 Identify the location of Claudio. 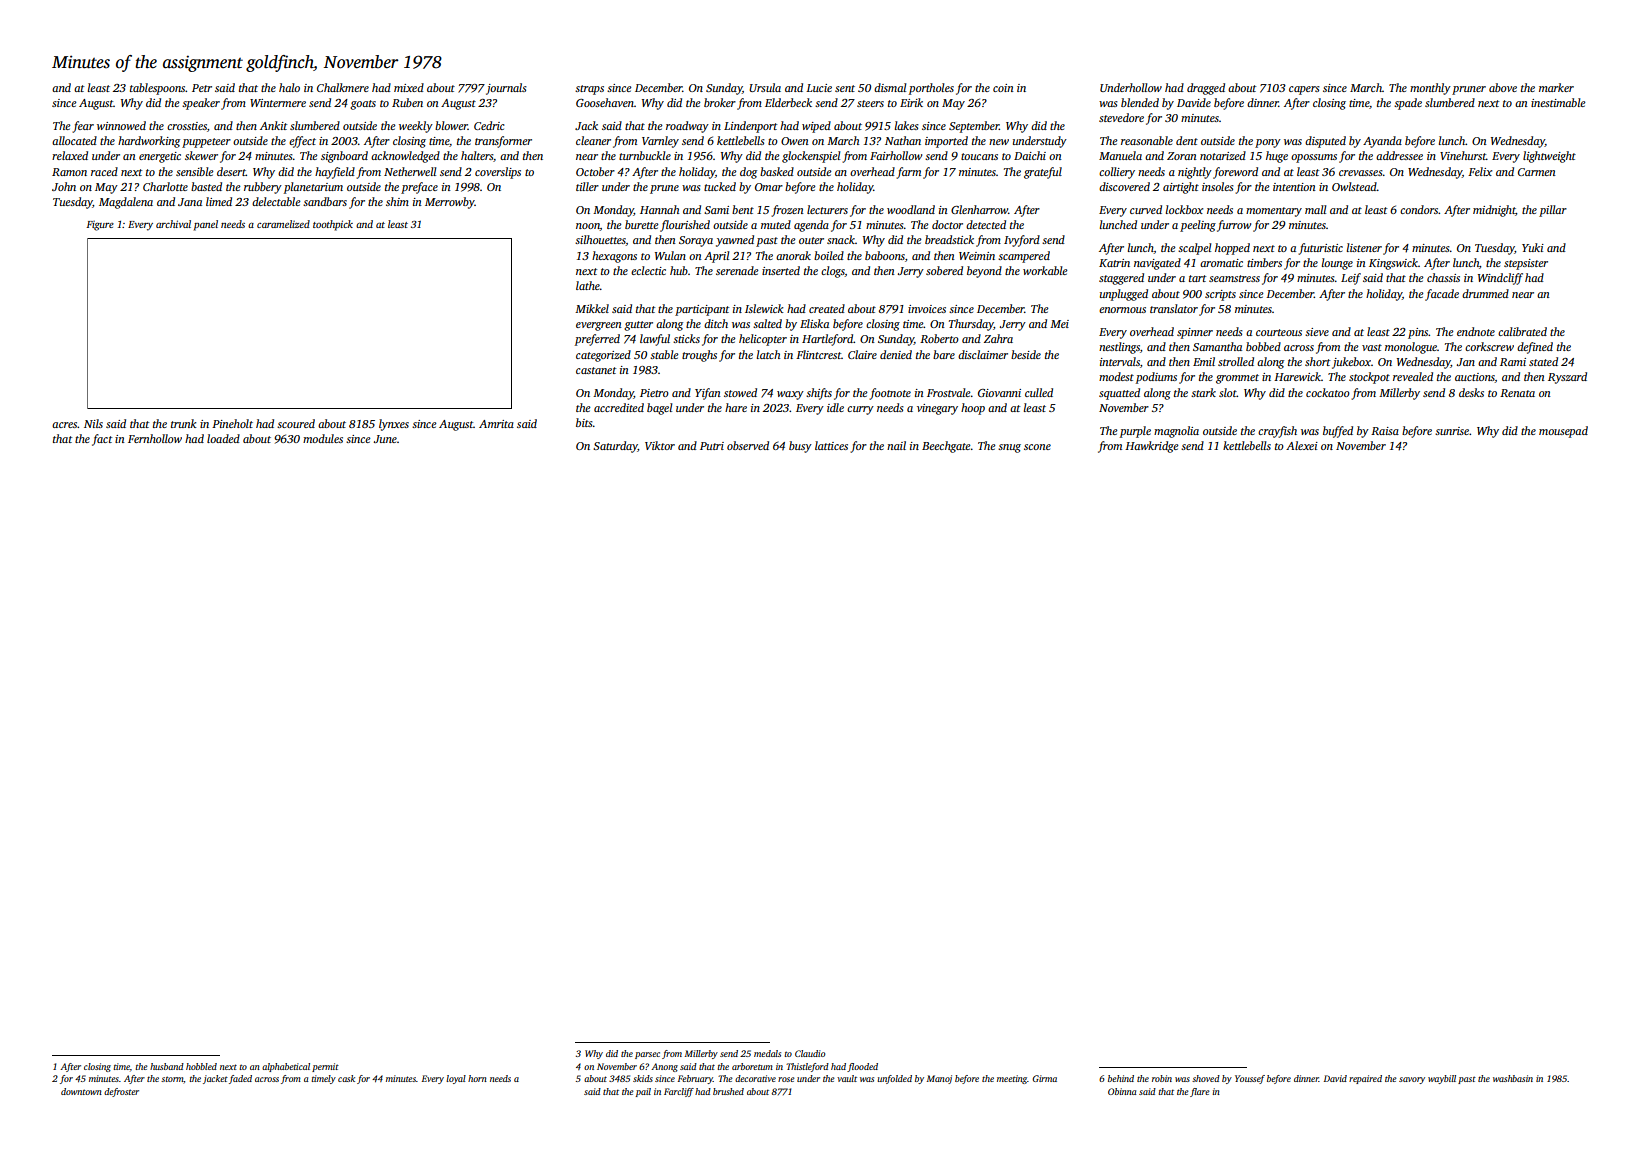
(810, 1053).
